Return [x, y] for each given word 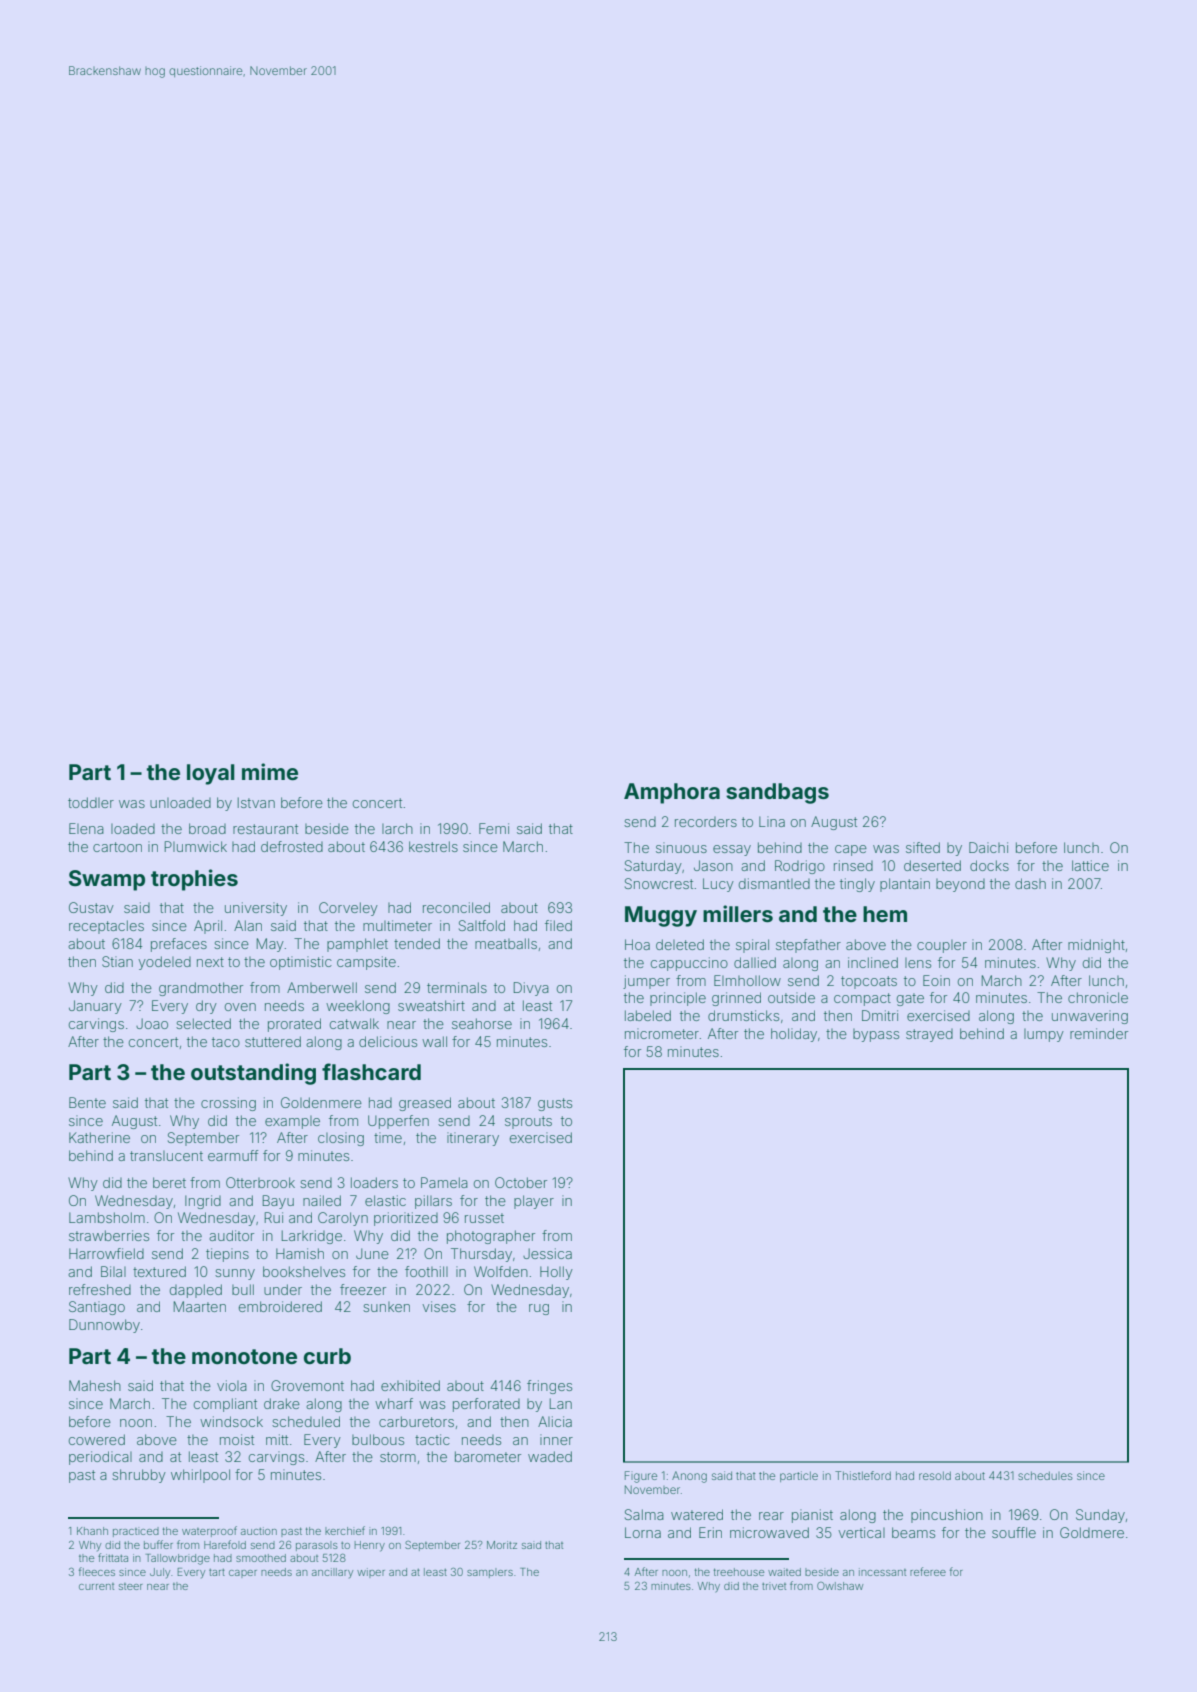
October [521, 1182]
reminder [1099, 1033]
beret [169, 1182]
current [96, 1586]
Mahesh [95, 1385]
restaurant [265, 829]
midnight [1096, 946]
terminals [457, 987]
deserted [932, 865]
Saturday [653, 867]
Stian [117, 961]
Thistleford [863, 1475]
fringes [549, 1387]
